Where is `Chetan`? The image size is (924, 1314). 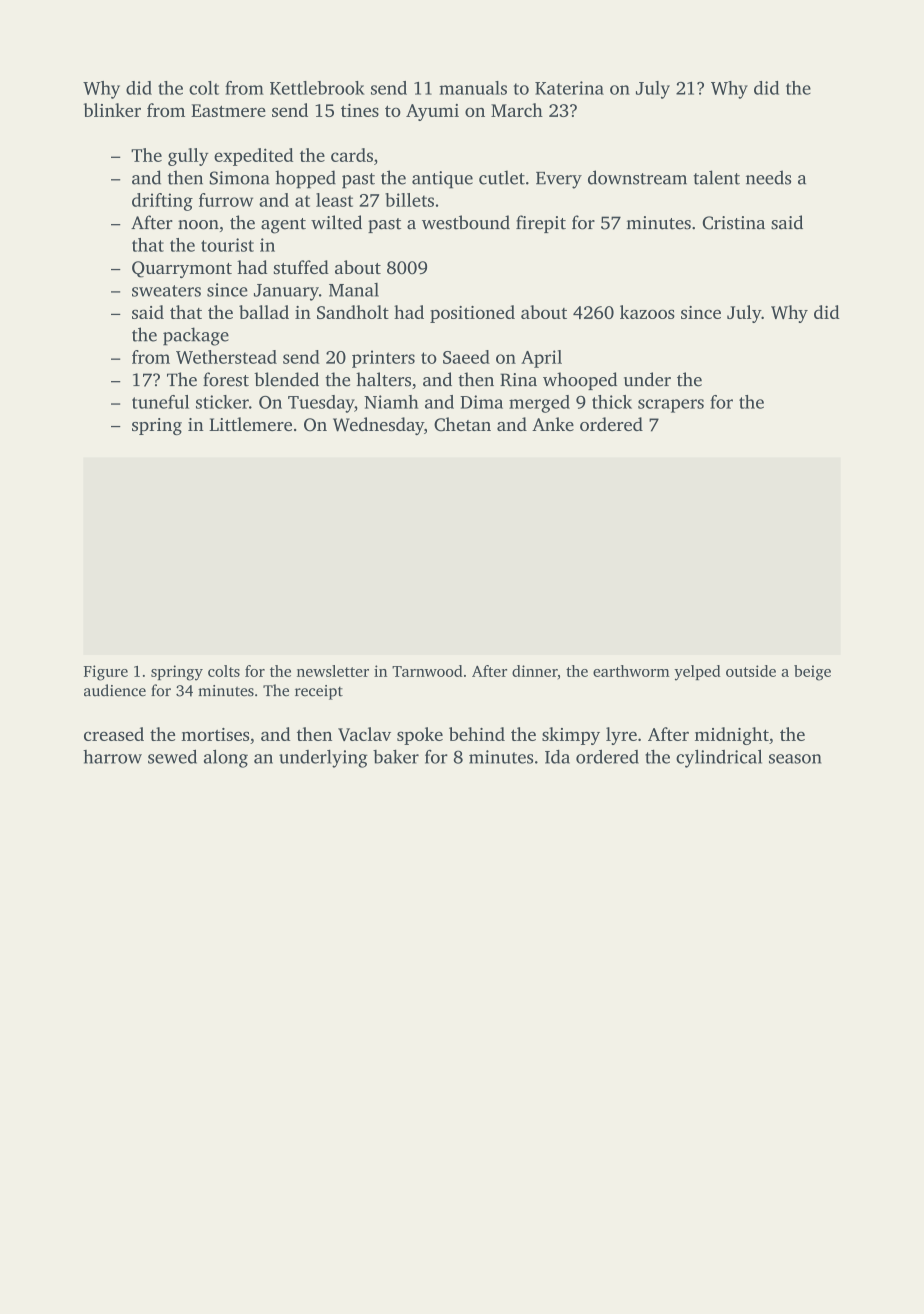 Chetan is located at coordinates (462, 424).
